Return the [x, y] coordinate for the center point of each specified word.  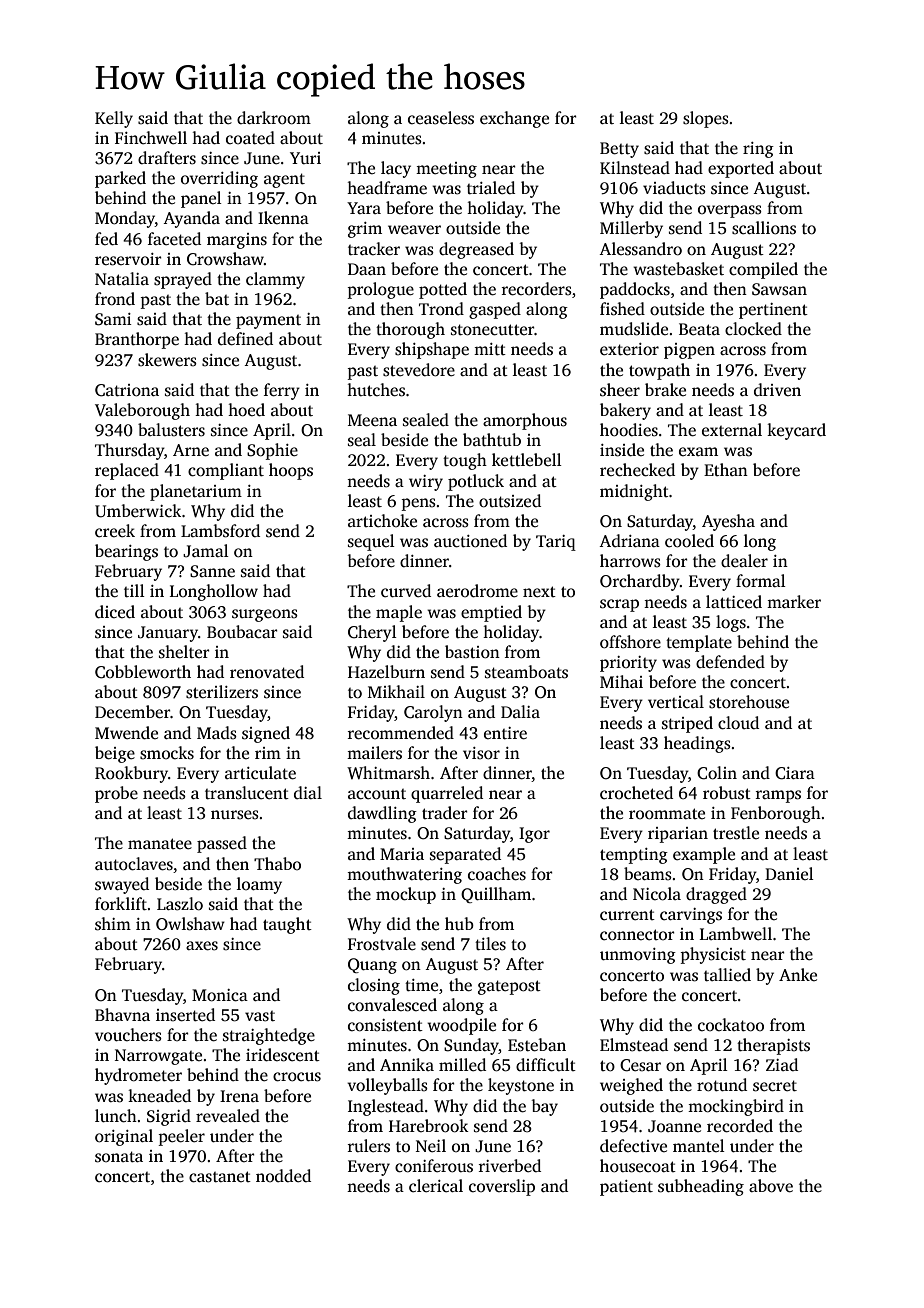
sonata [119, 1157]
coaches [497, 874]
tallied [727, 975]
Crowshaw [225, 259]
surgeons [265, 615]
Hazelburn [386, 671]
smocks [167, 753]
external [732, 430]
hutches [376, 390]
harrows [630, 561]
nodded [283, 1176]
